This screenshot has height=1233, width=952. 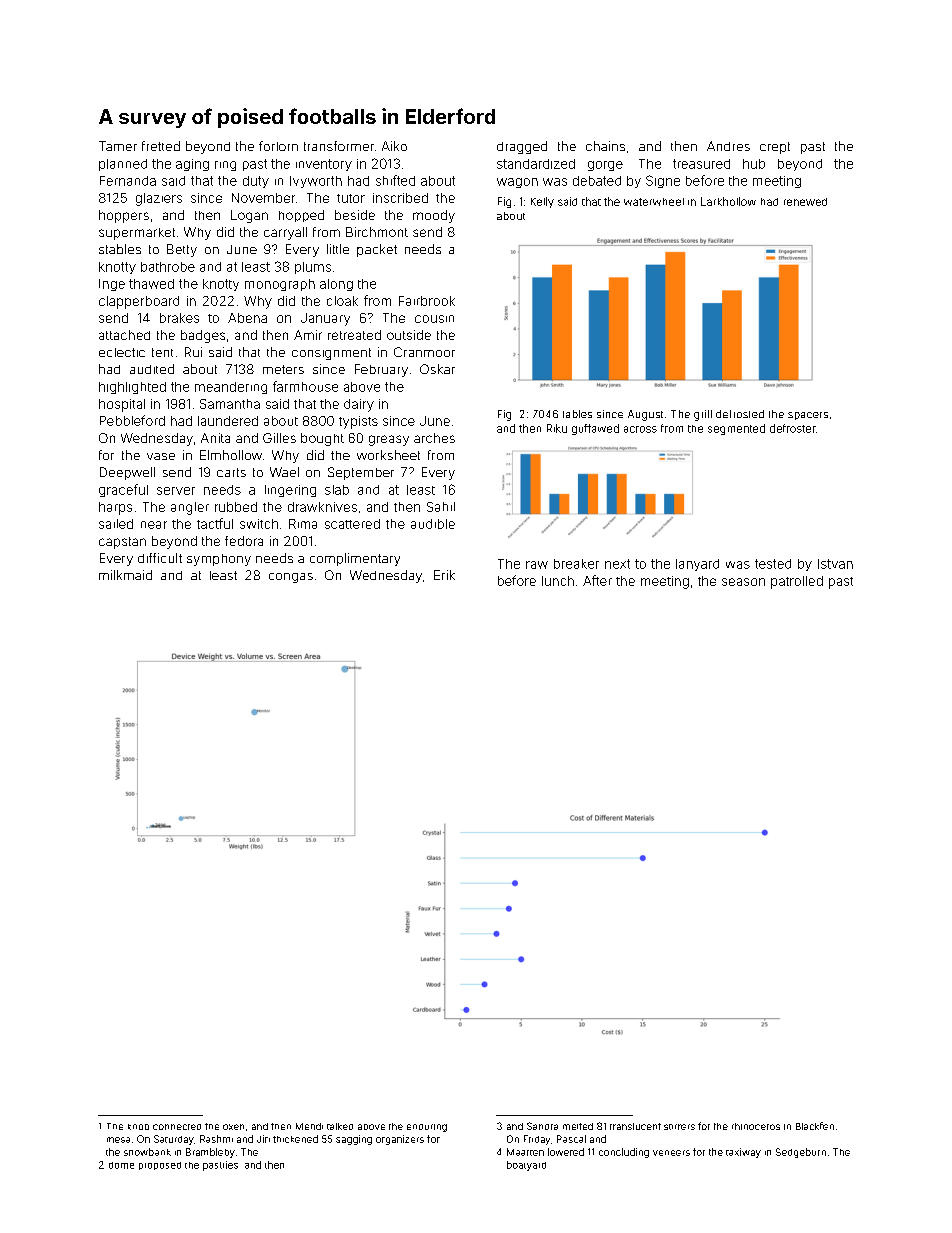 I want to click on lunch, so click(x=558, y=581).
